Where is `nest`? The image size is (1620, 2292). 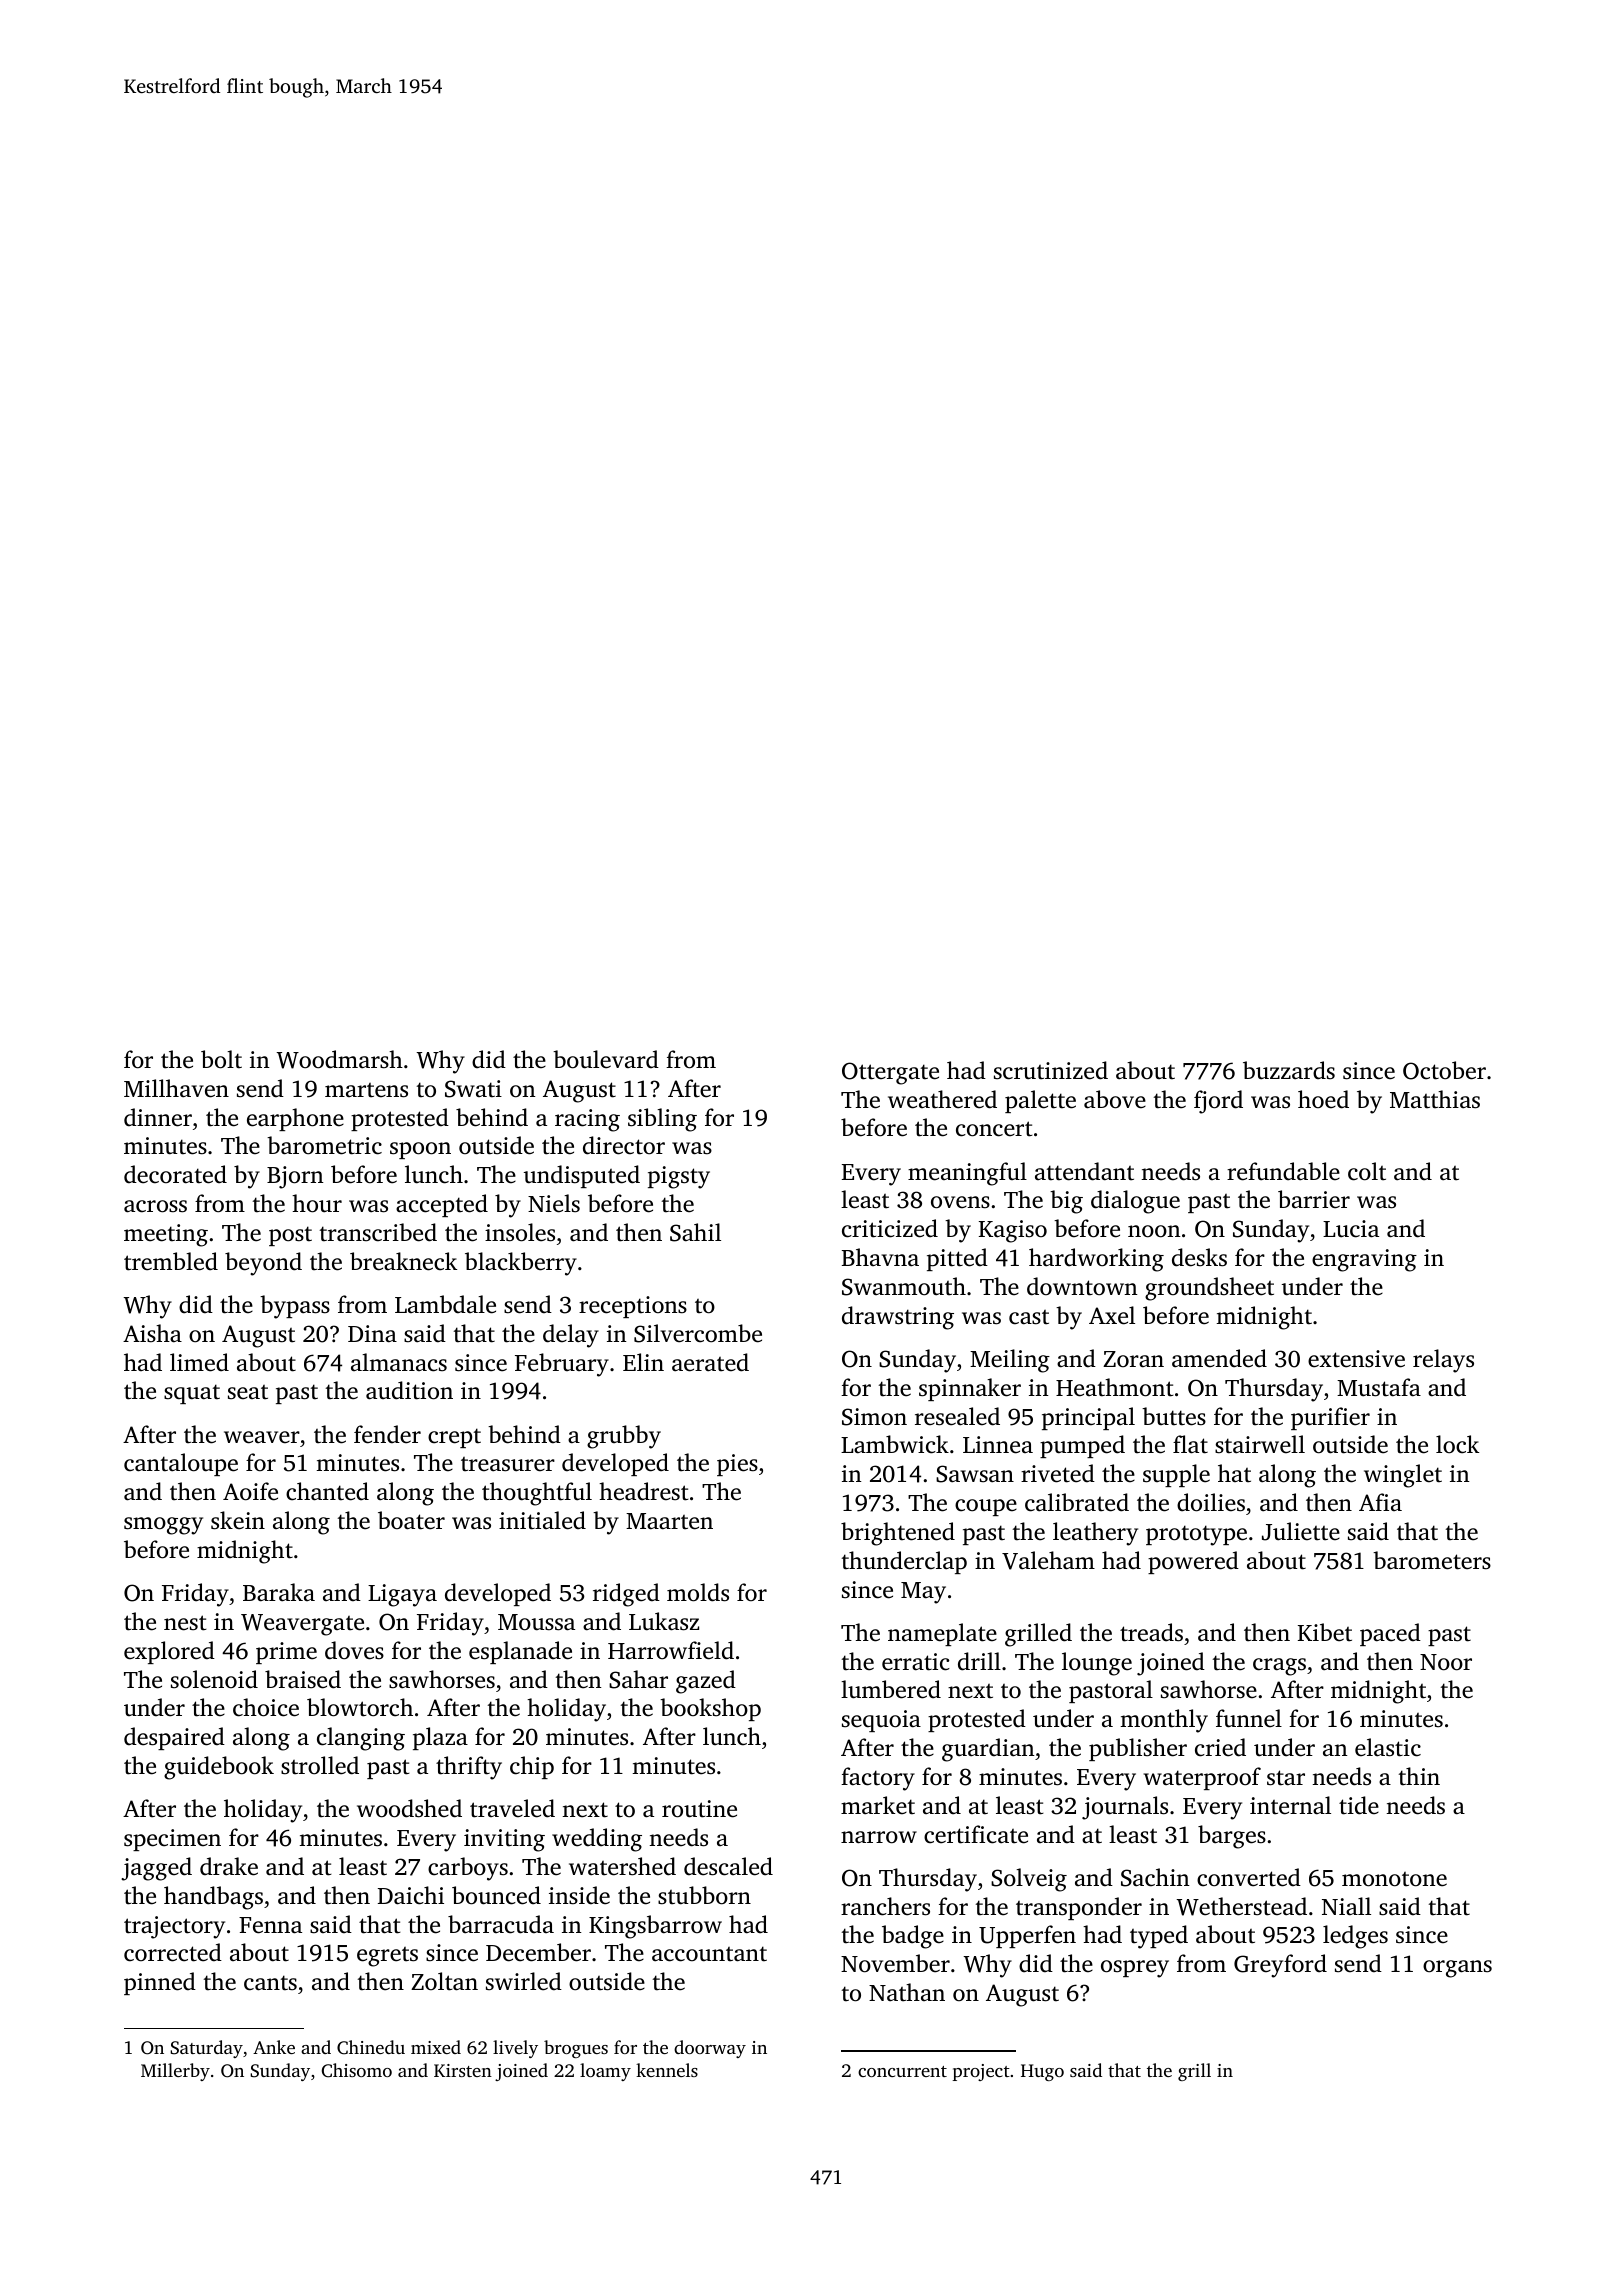 nest is located at coordinates (185, 1623).
